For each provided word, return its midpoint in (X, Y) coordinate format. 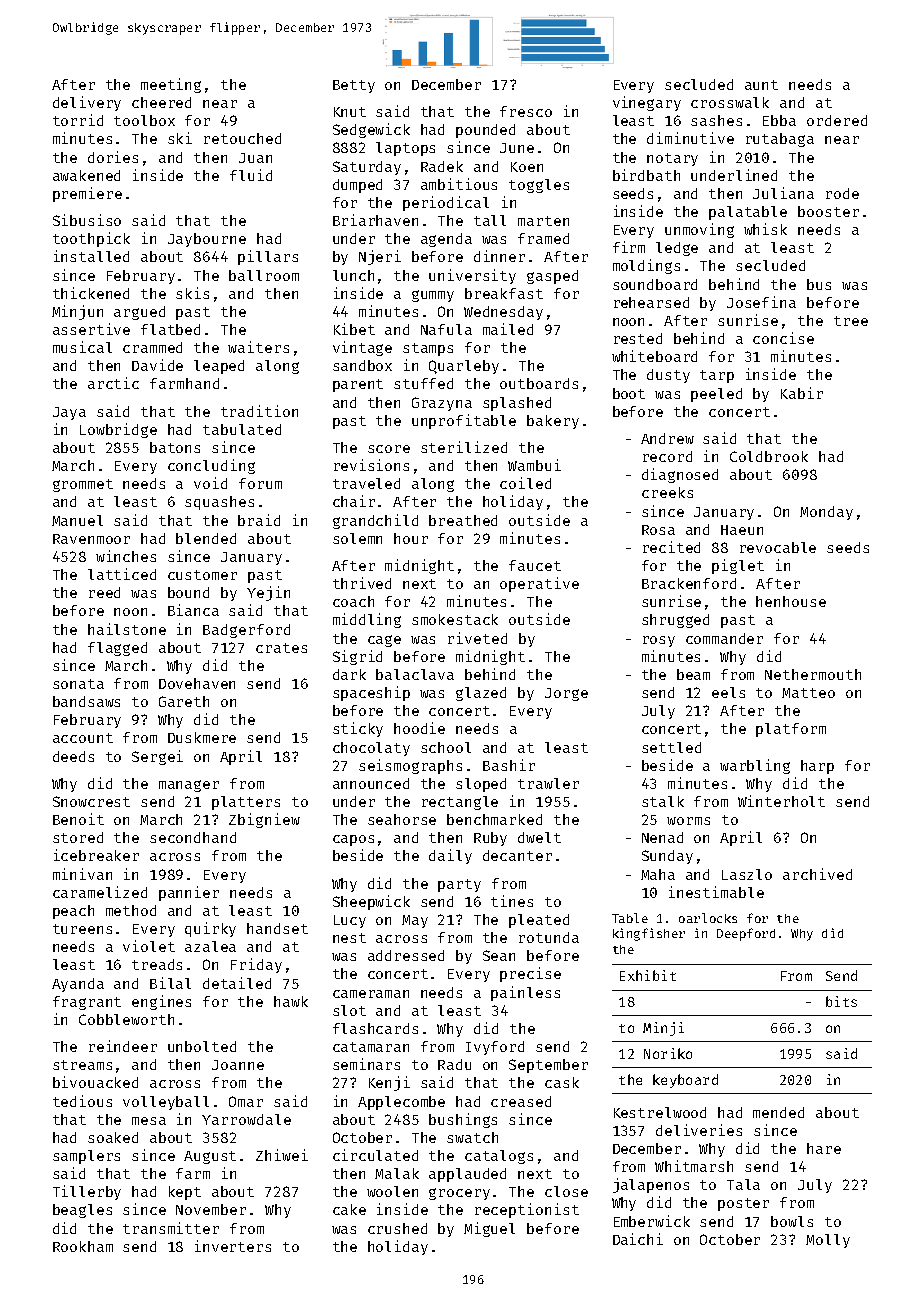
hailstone (127, 629)
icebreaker (96, 855)
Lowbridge (118, 430)
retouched (242, 138)
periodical (446, 203)
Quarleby (464, 367)
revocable (778, 547)
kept (185, 1193)
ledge (677, 249)
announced (371, 783)
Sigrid (357, 657)
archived (817, 874)
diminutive (690, 138)
